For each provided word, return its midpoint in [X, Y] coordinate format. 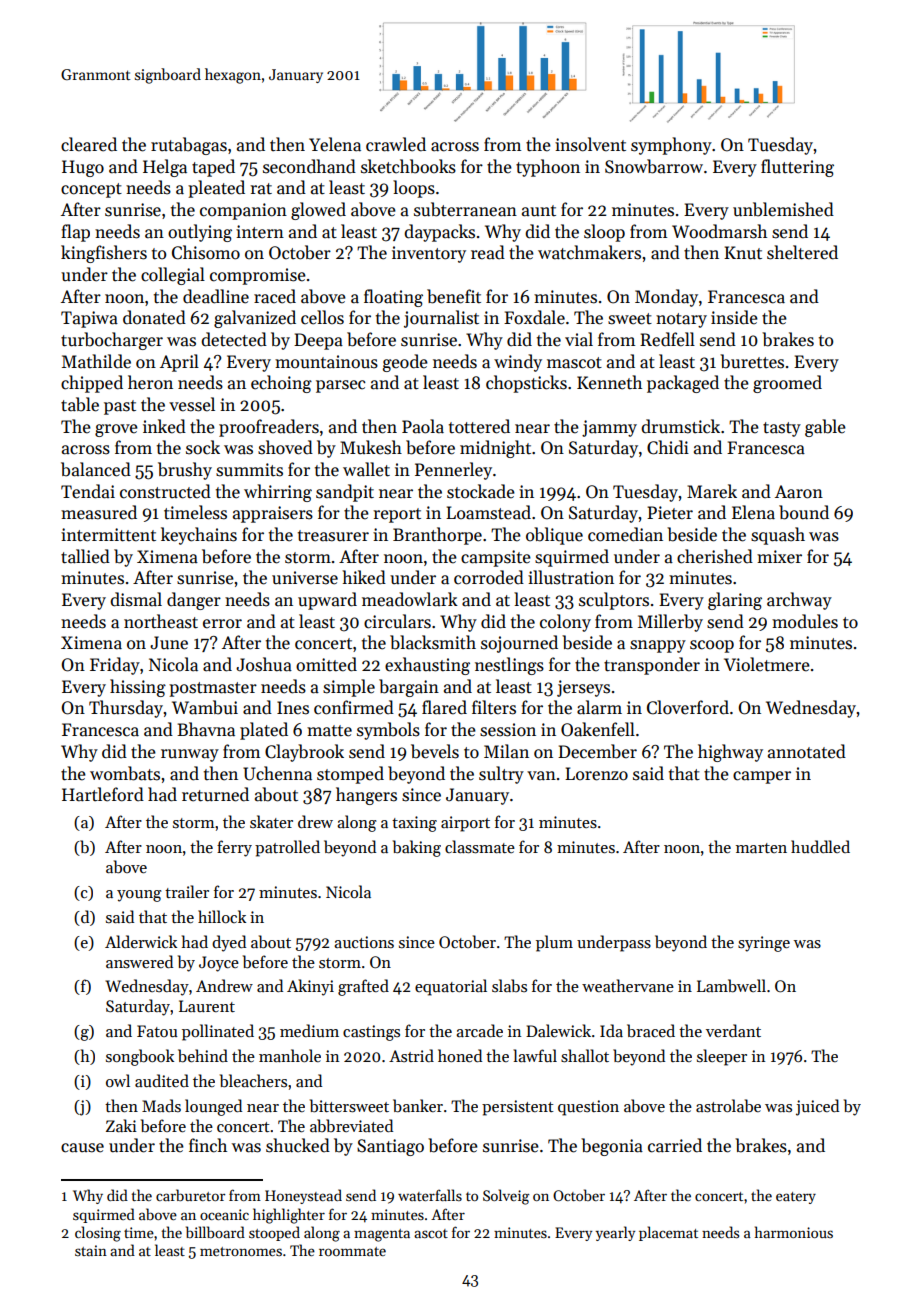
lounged [213, 1107]
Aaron [799, 492]
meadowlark [410, 599]
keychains [199, 536]
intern [260, 232]
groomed [787, 384]
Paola [423, 426]
